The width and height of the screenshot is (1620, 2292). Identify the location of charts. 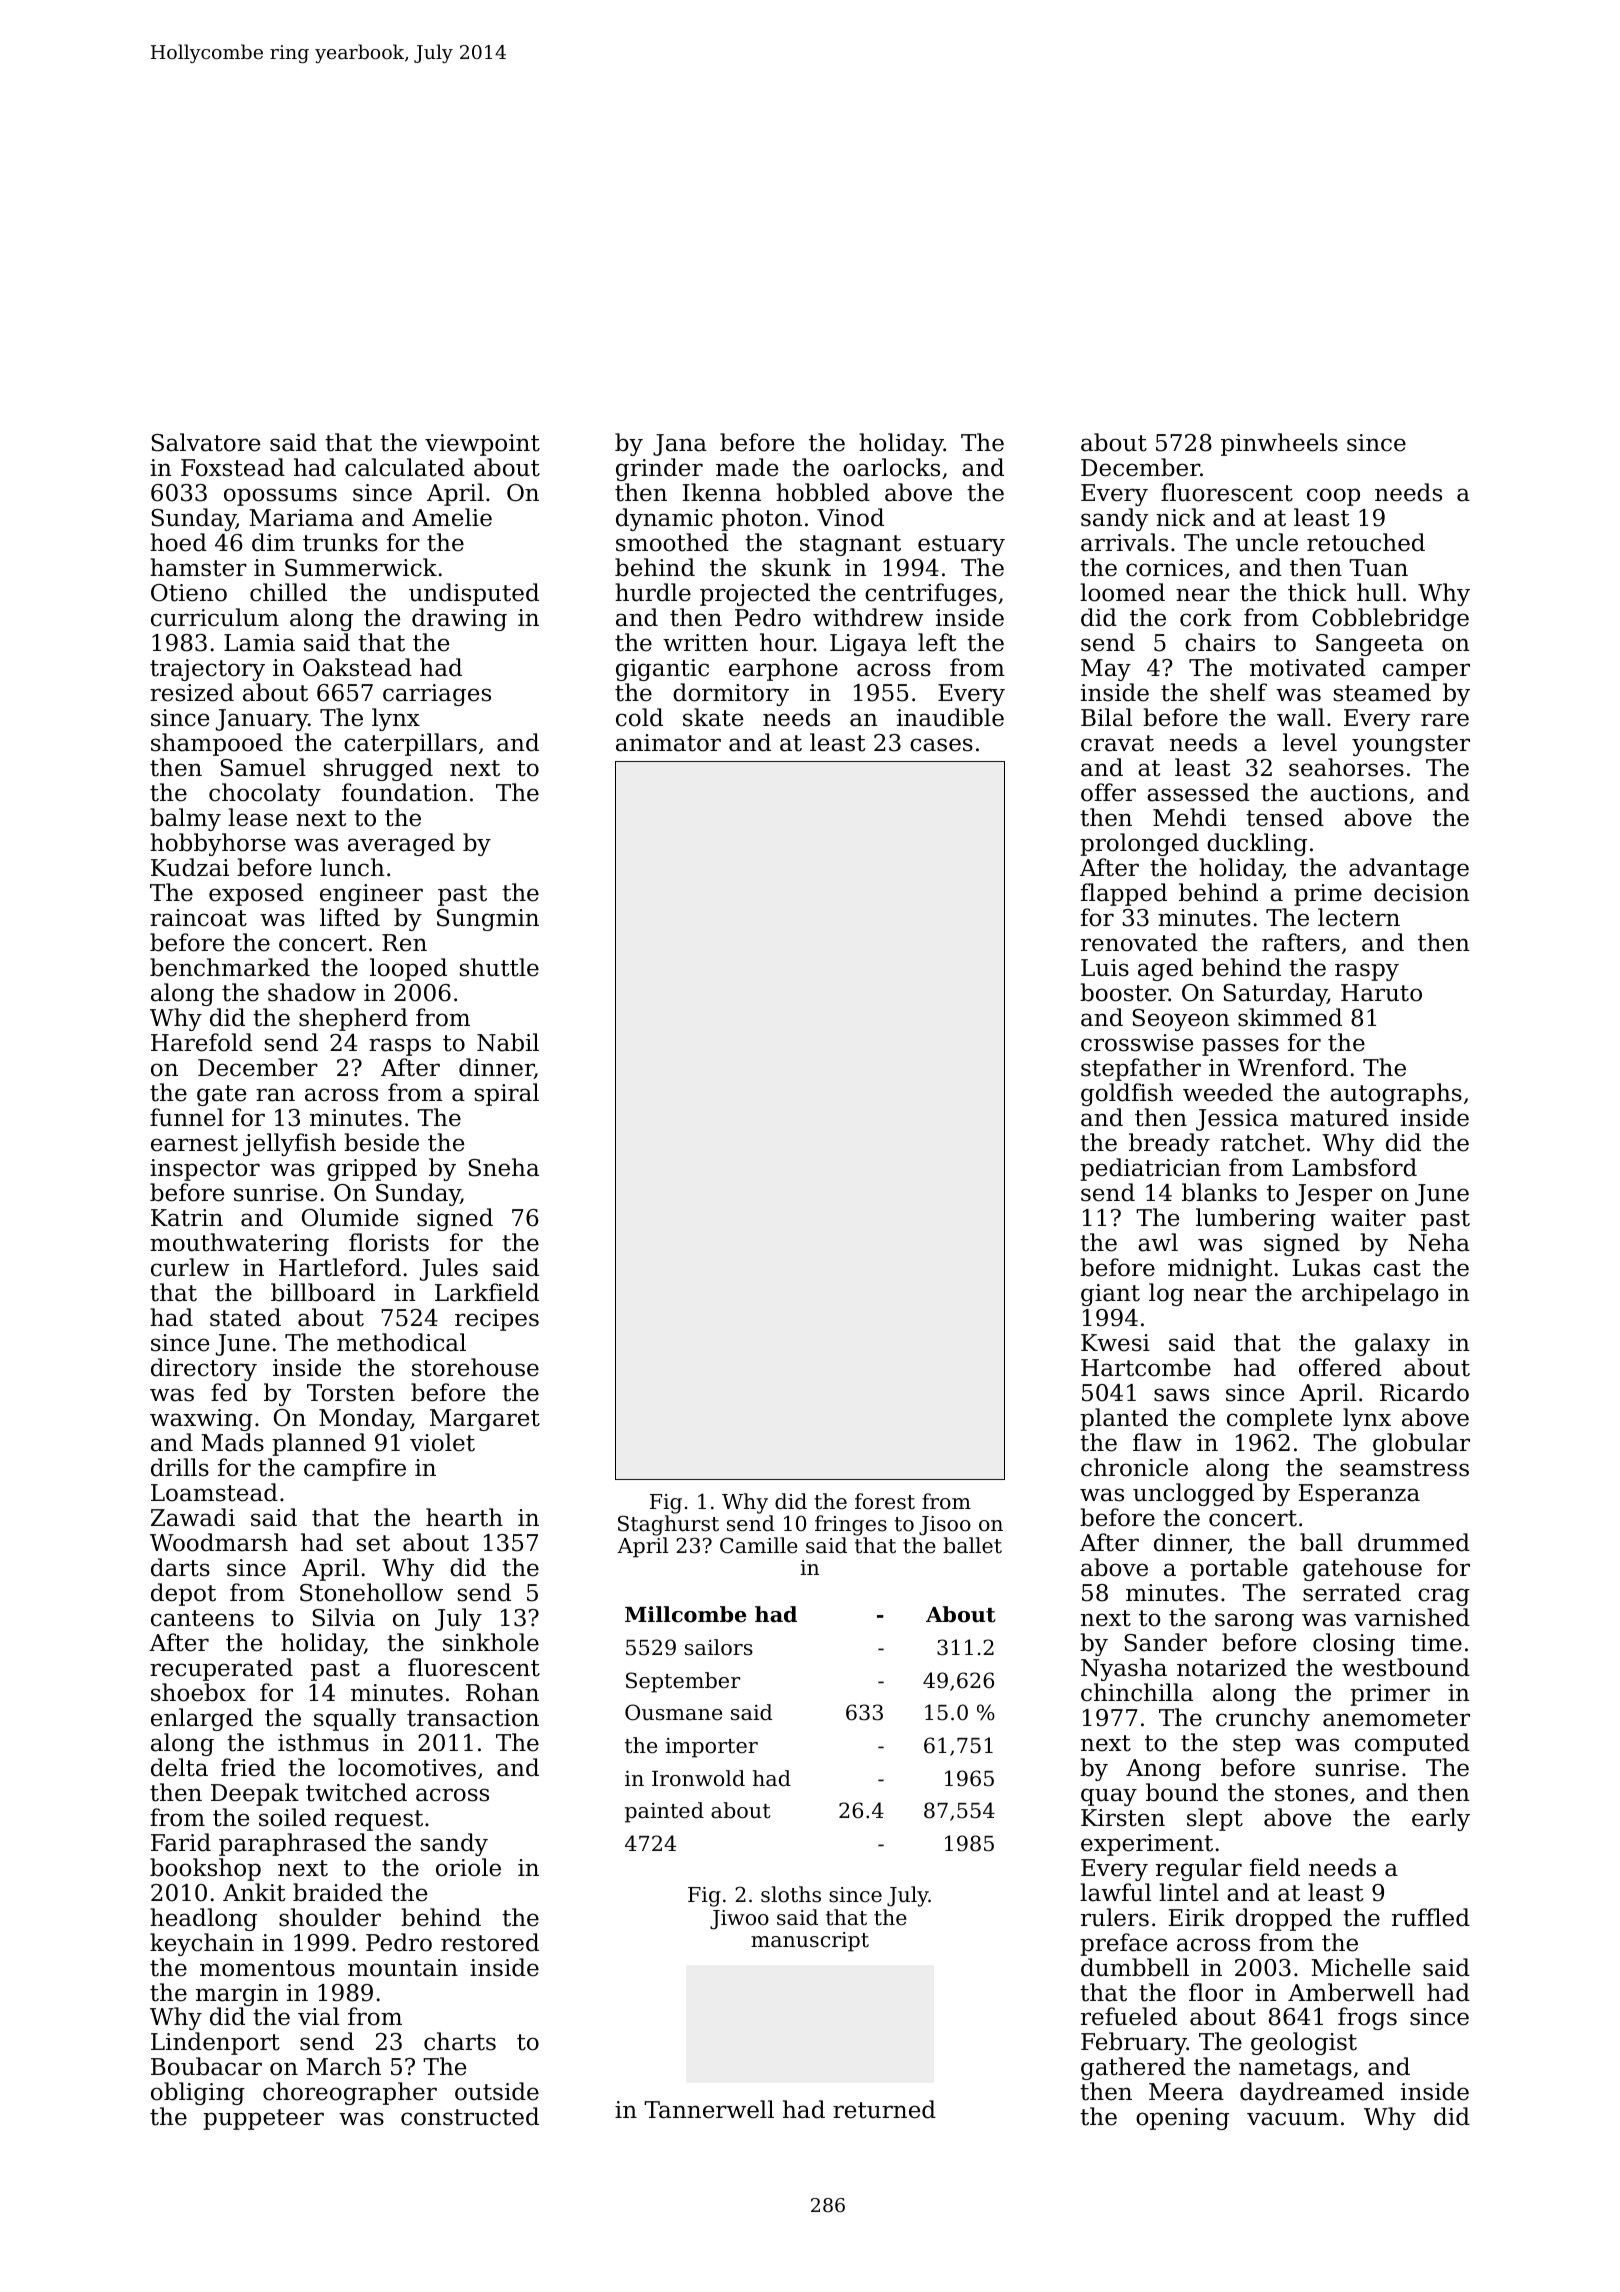
(460, 2041).
